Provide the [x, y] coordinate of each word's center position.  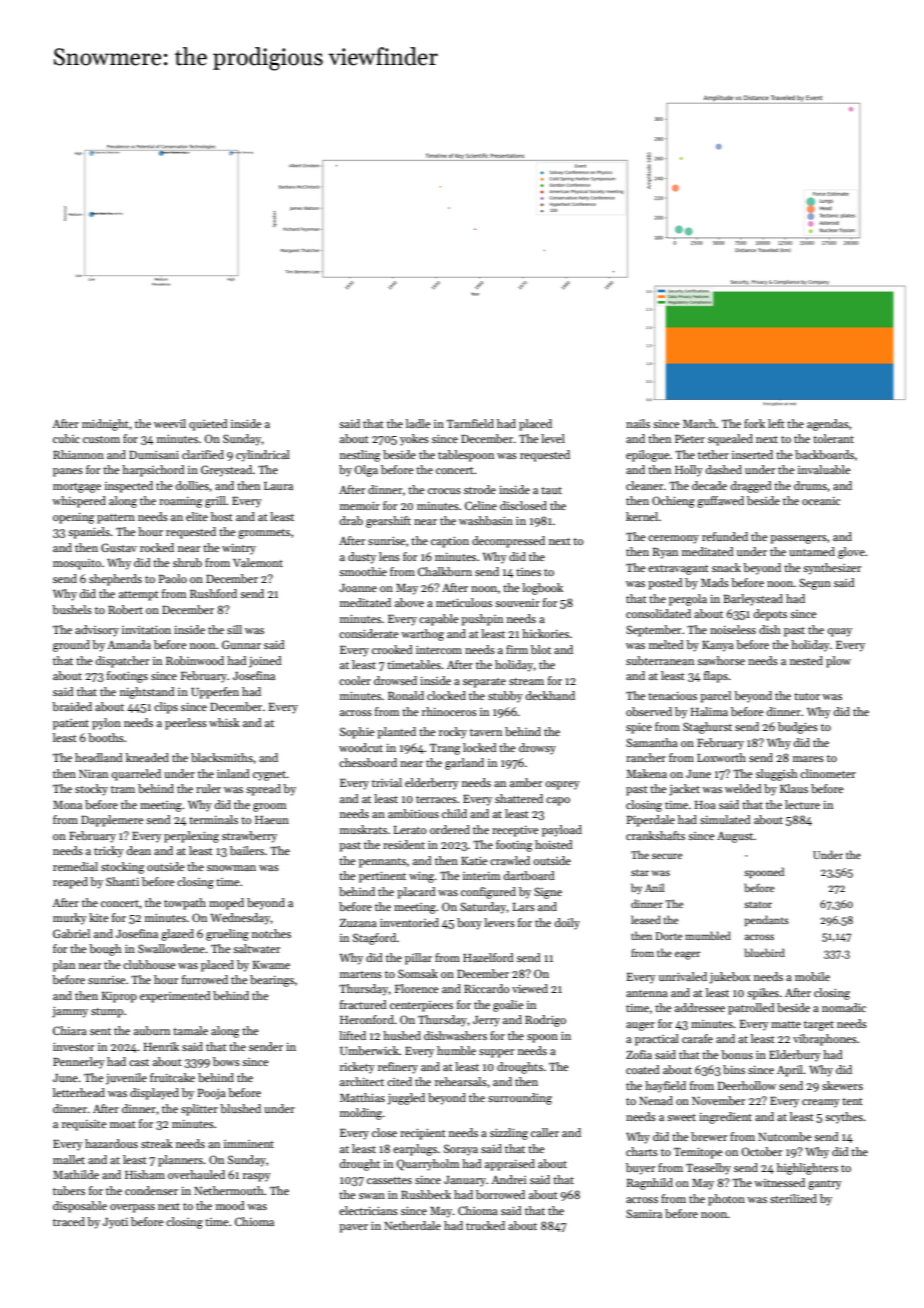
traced [69, 1221]
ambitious [413, 813]
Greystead [226, 471]
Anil [654, 887]
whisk [224, 722]
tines [528, 572]
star [640, 872]
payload [562, 831]
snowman [231, 868]
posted [665, 584]
